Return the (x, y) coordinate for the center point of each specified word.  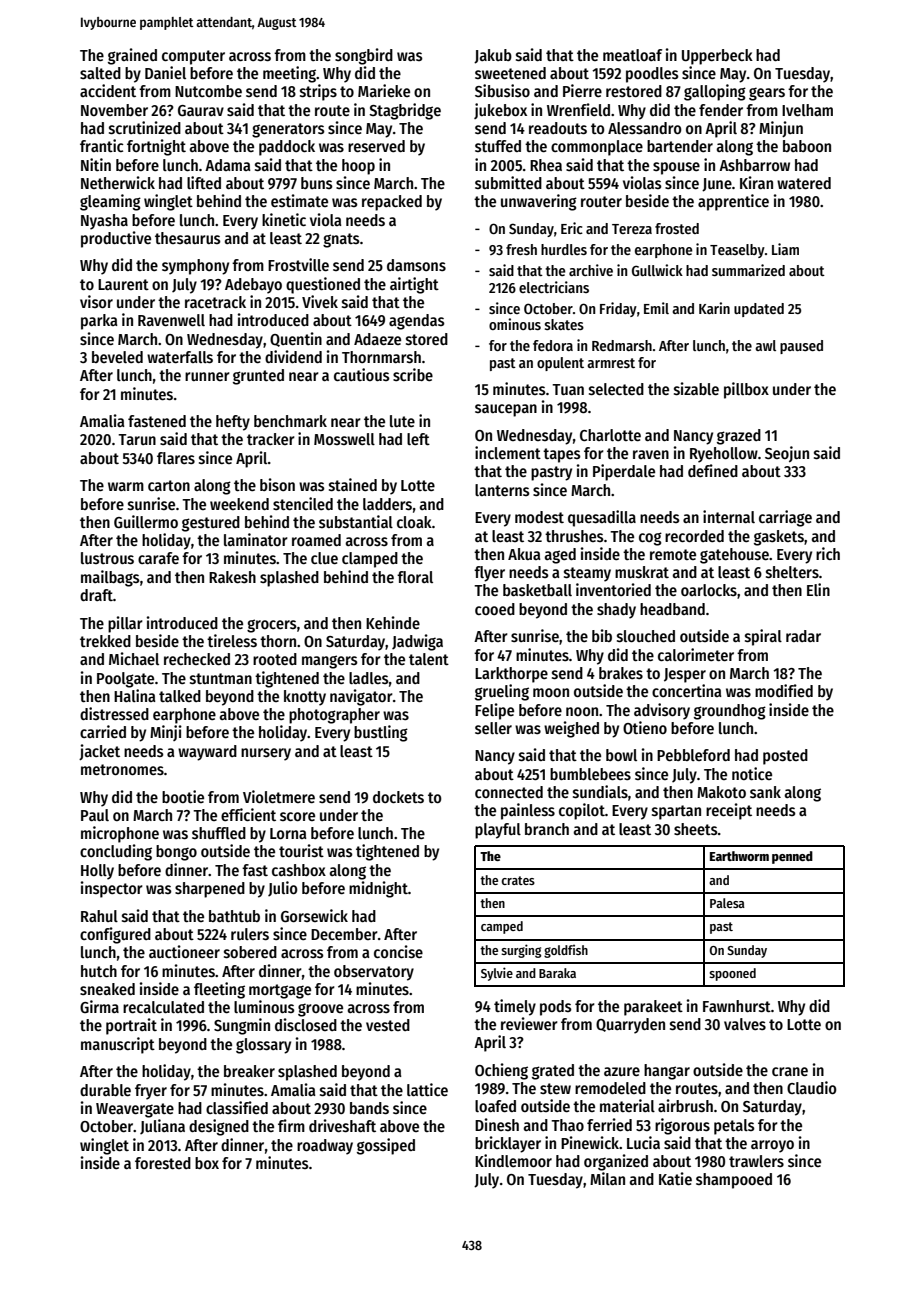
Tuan (568, 389)
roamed (316, 540)
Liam (785, 249)
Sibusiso (502, 90)
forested (163, 1163)
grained (132, 56)
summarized (748, 270)
